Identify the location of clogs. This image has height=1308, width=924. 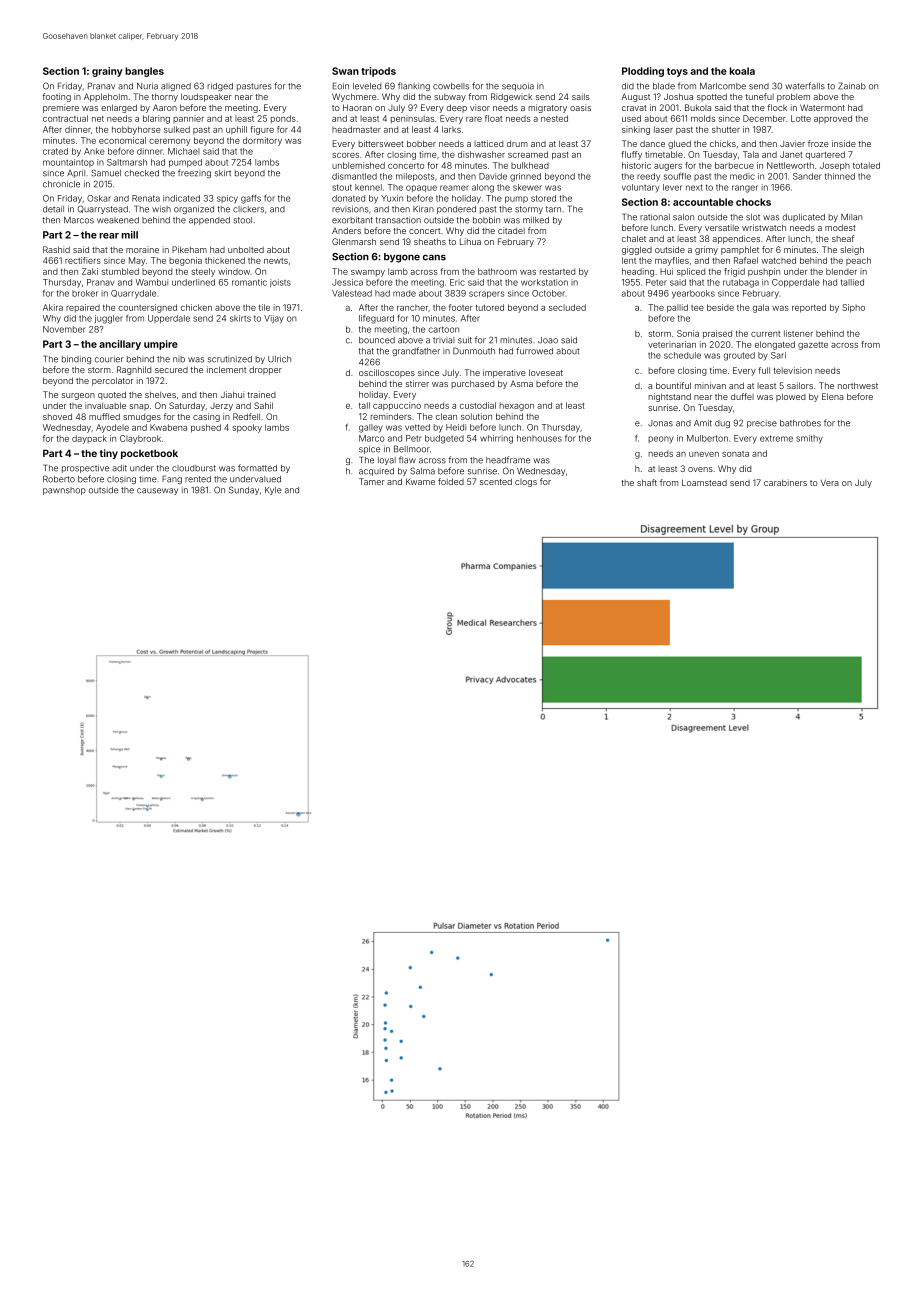
(526, 483).
